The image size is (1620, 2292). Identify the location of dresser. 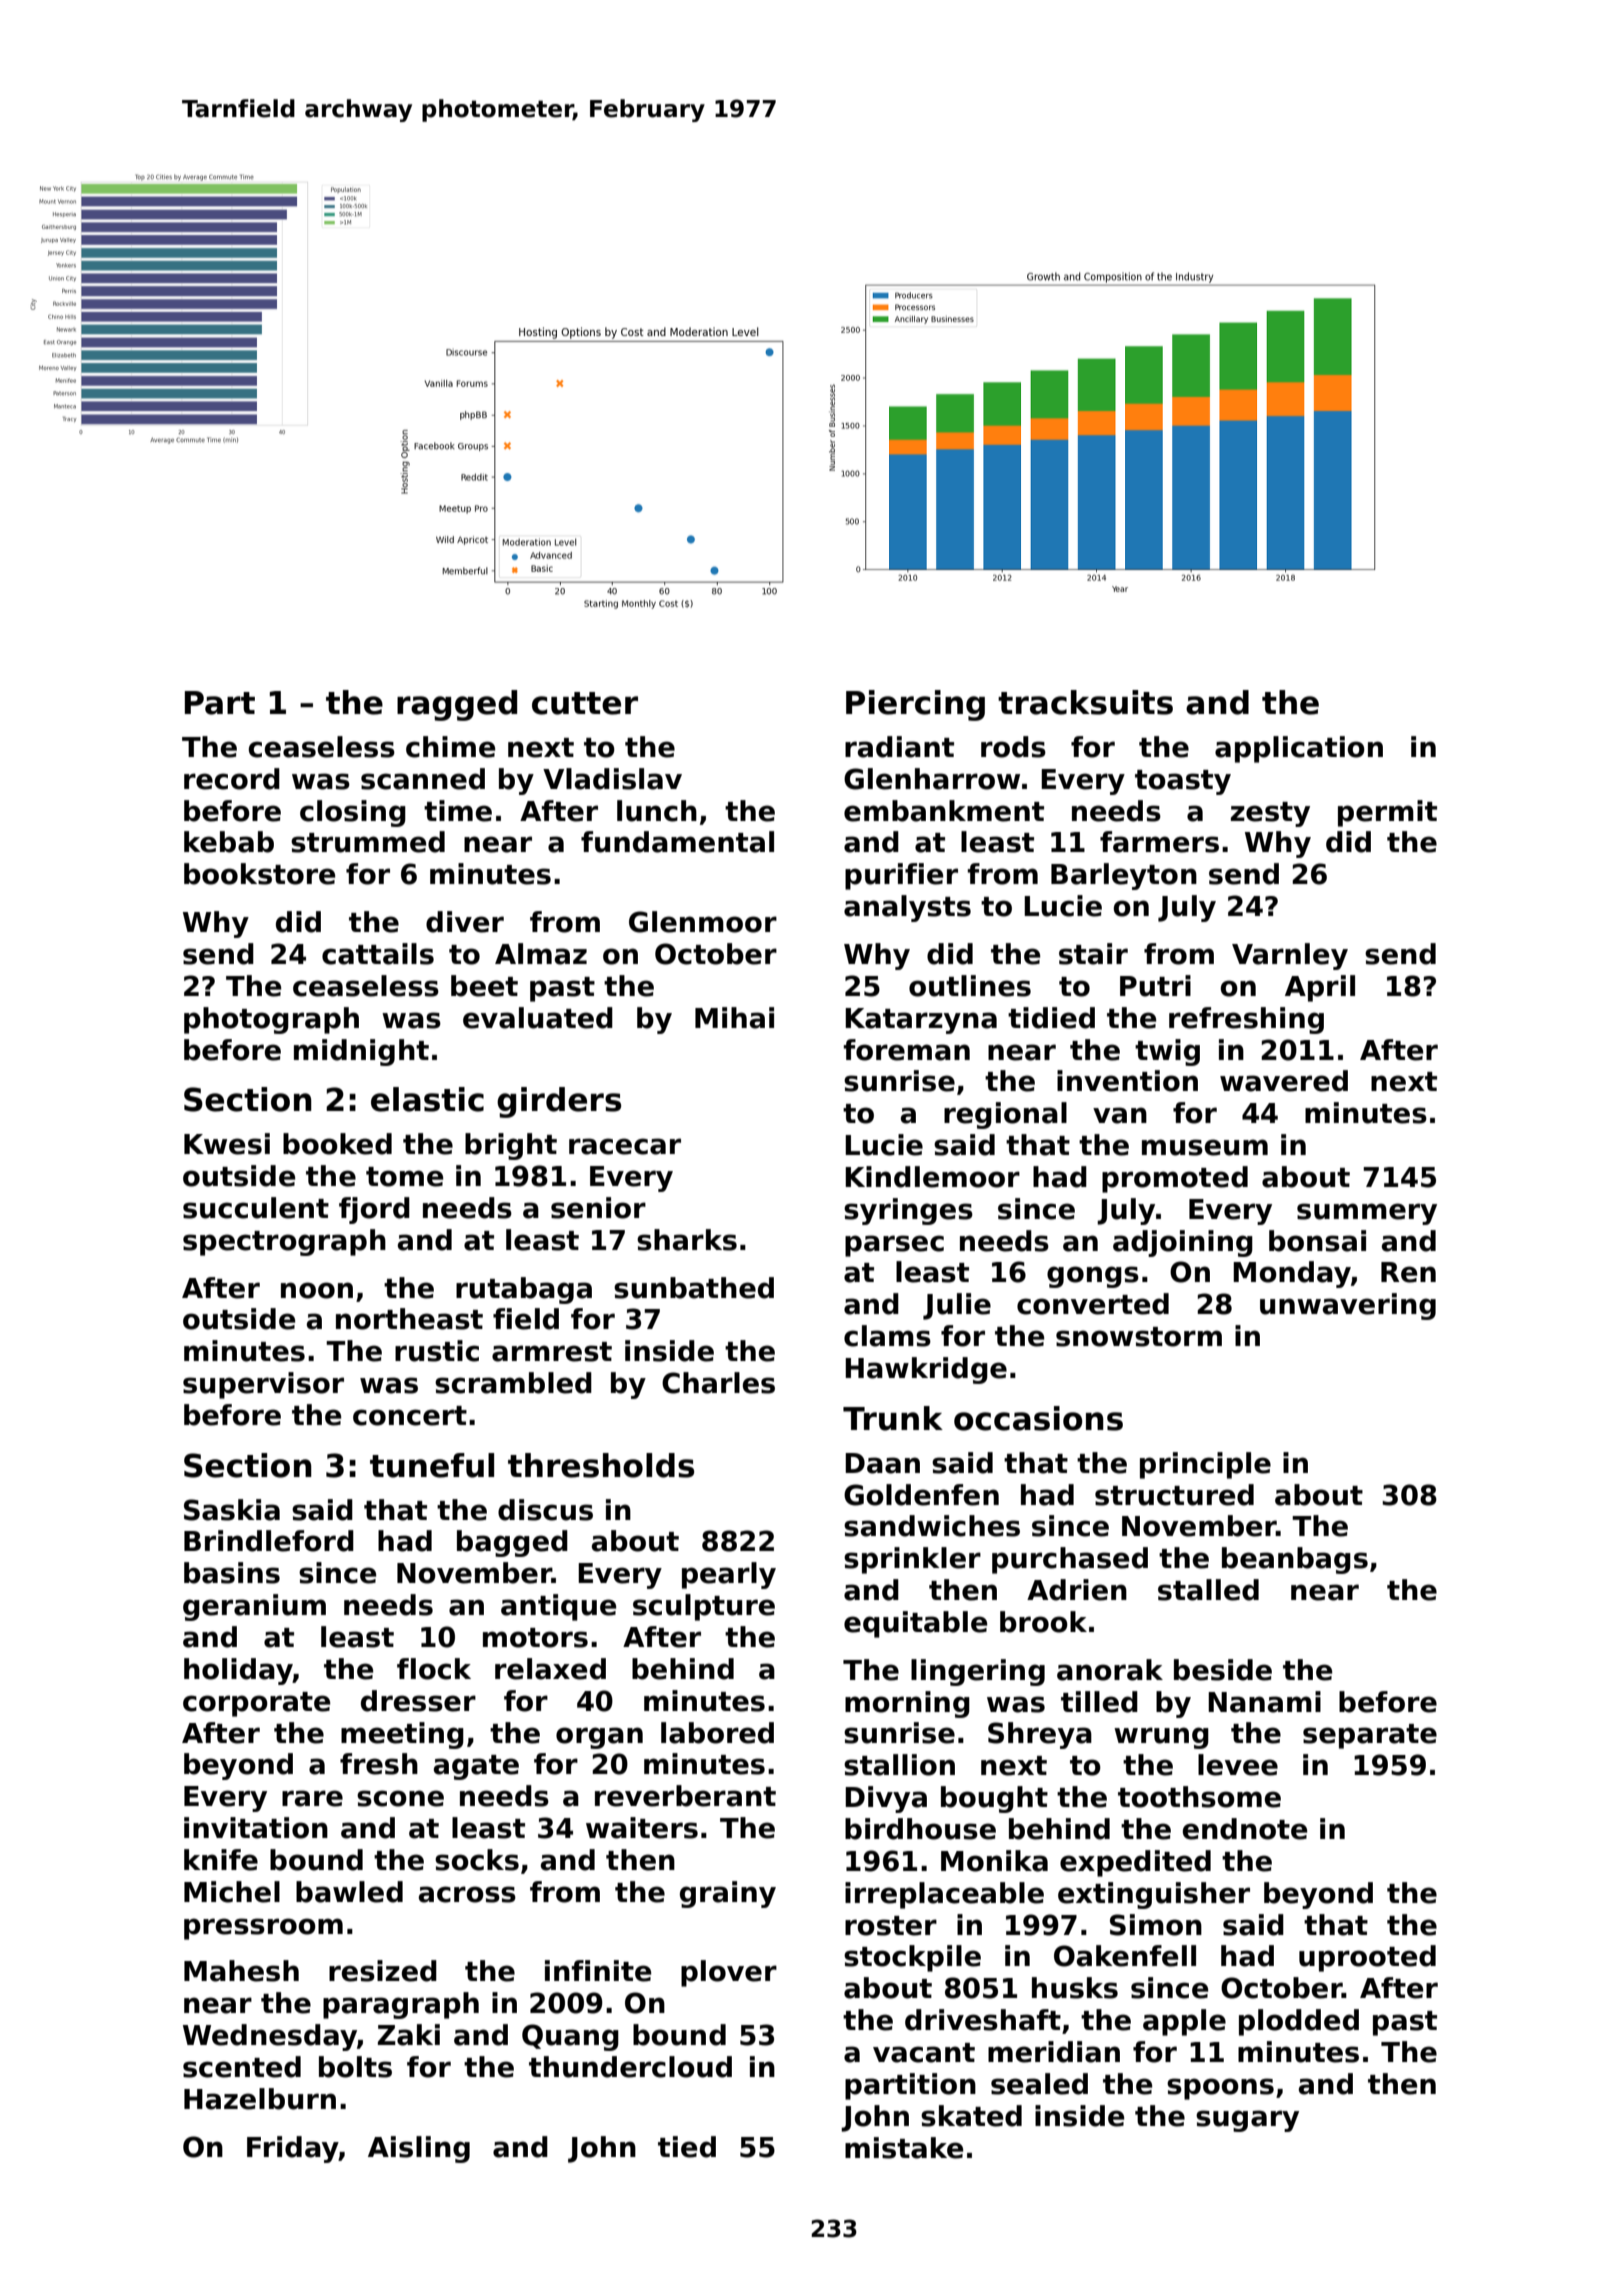
(418, 1701).
